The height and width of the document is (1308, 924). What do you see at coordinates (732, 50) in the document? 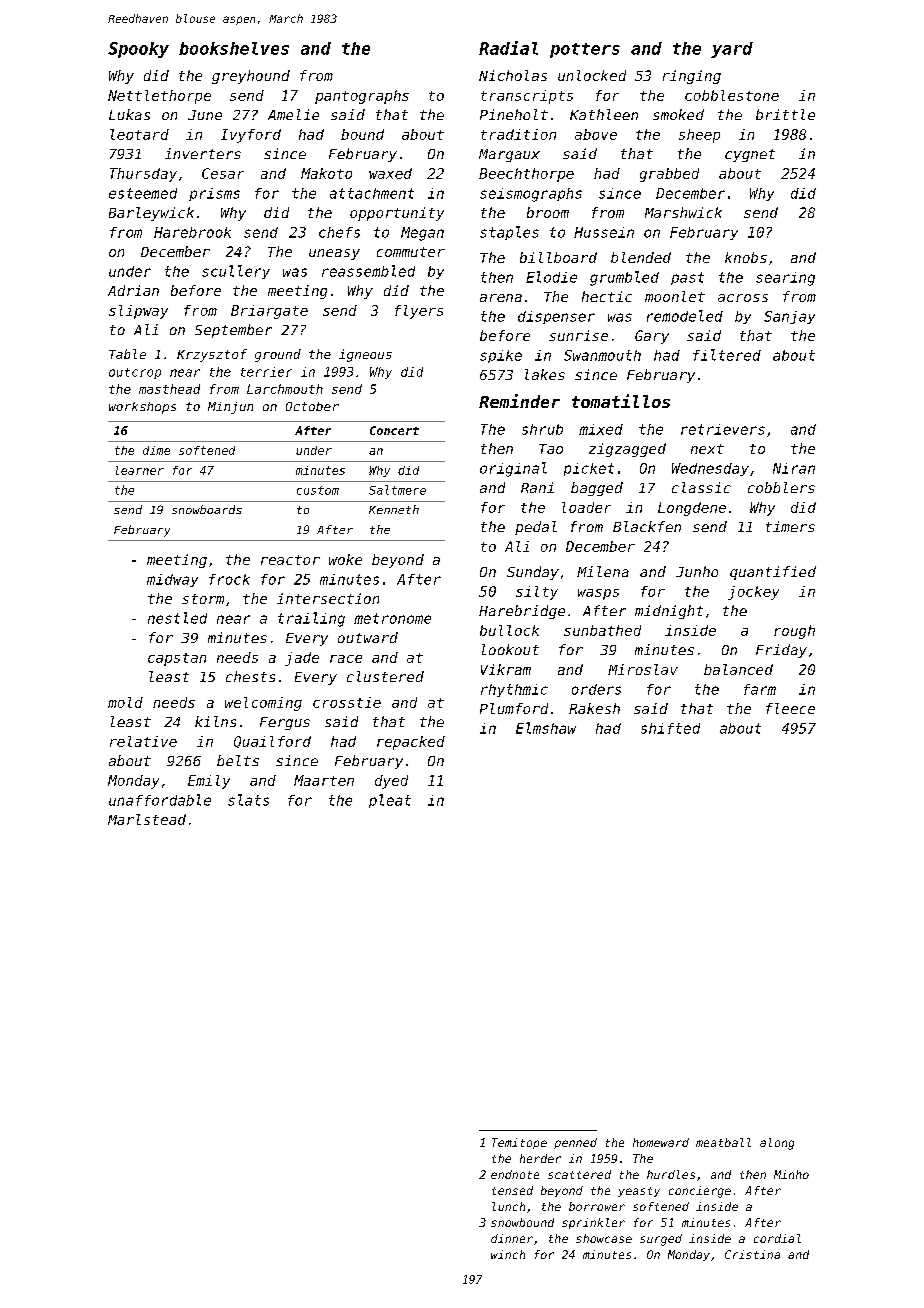
I see `yard` at bounding box center [732, 50].
